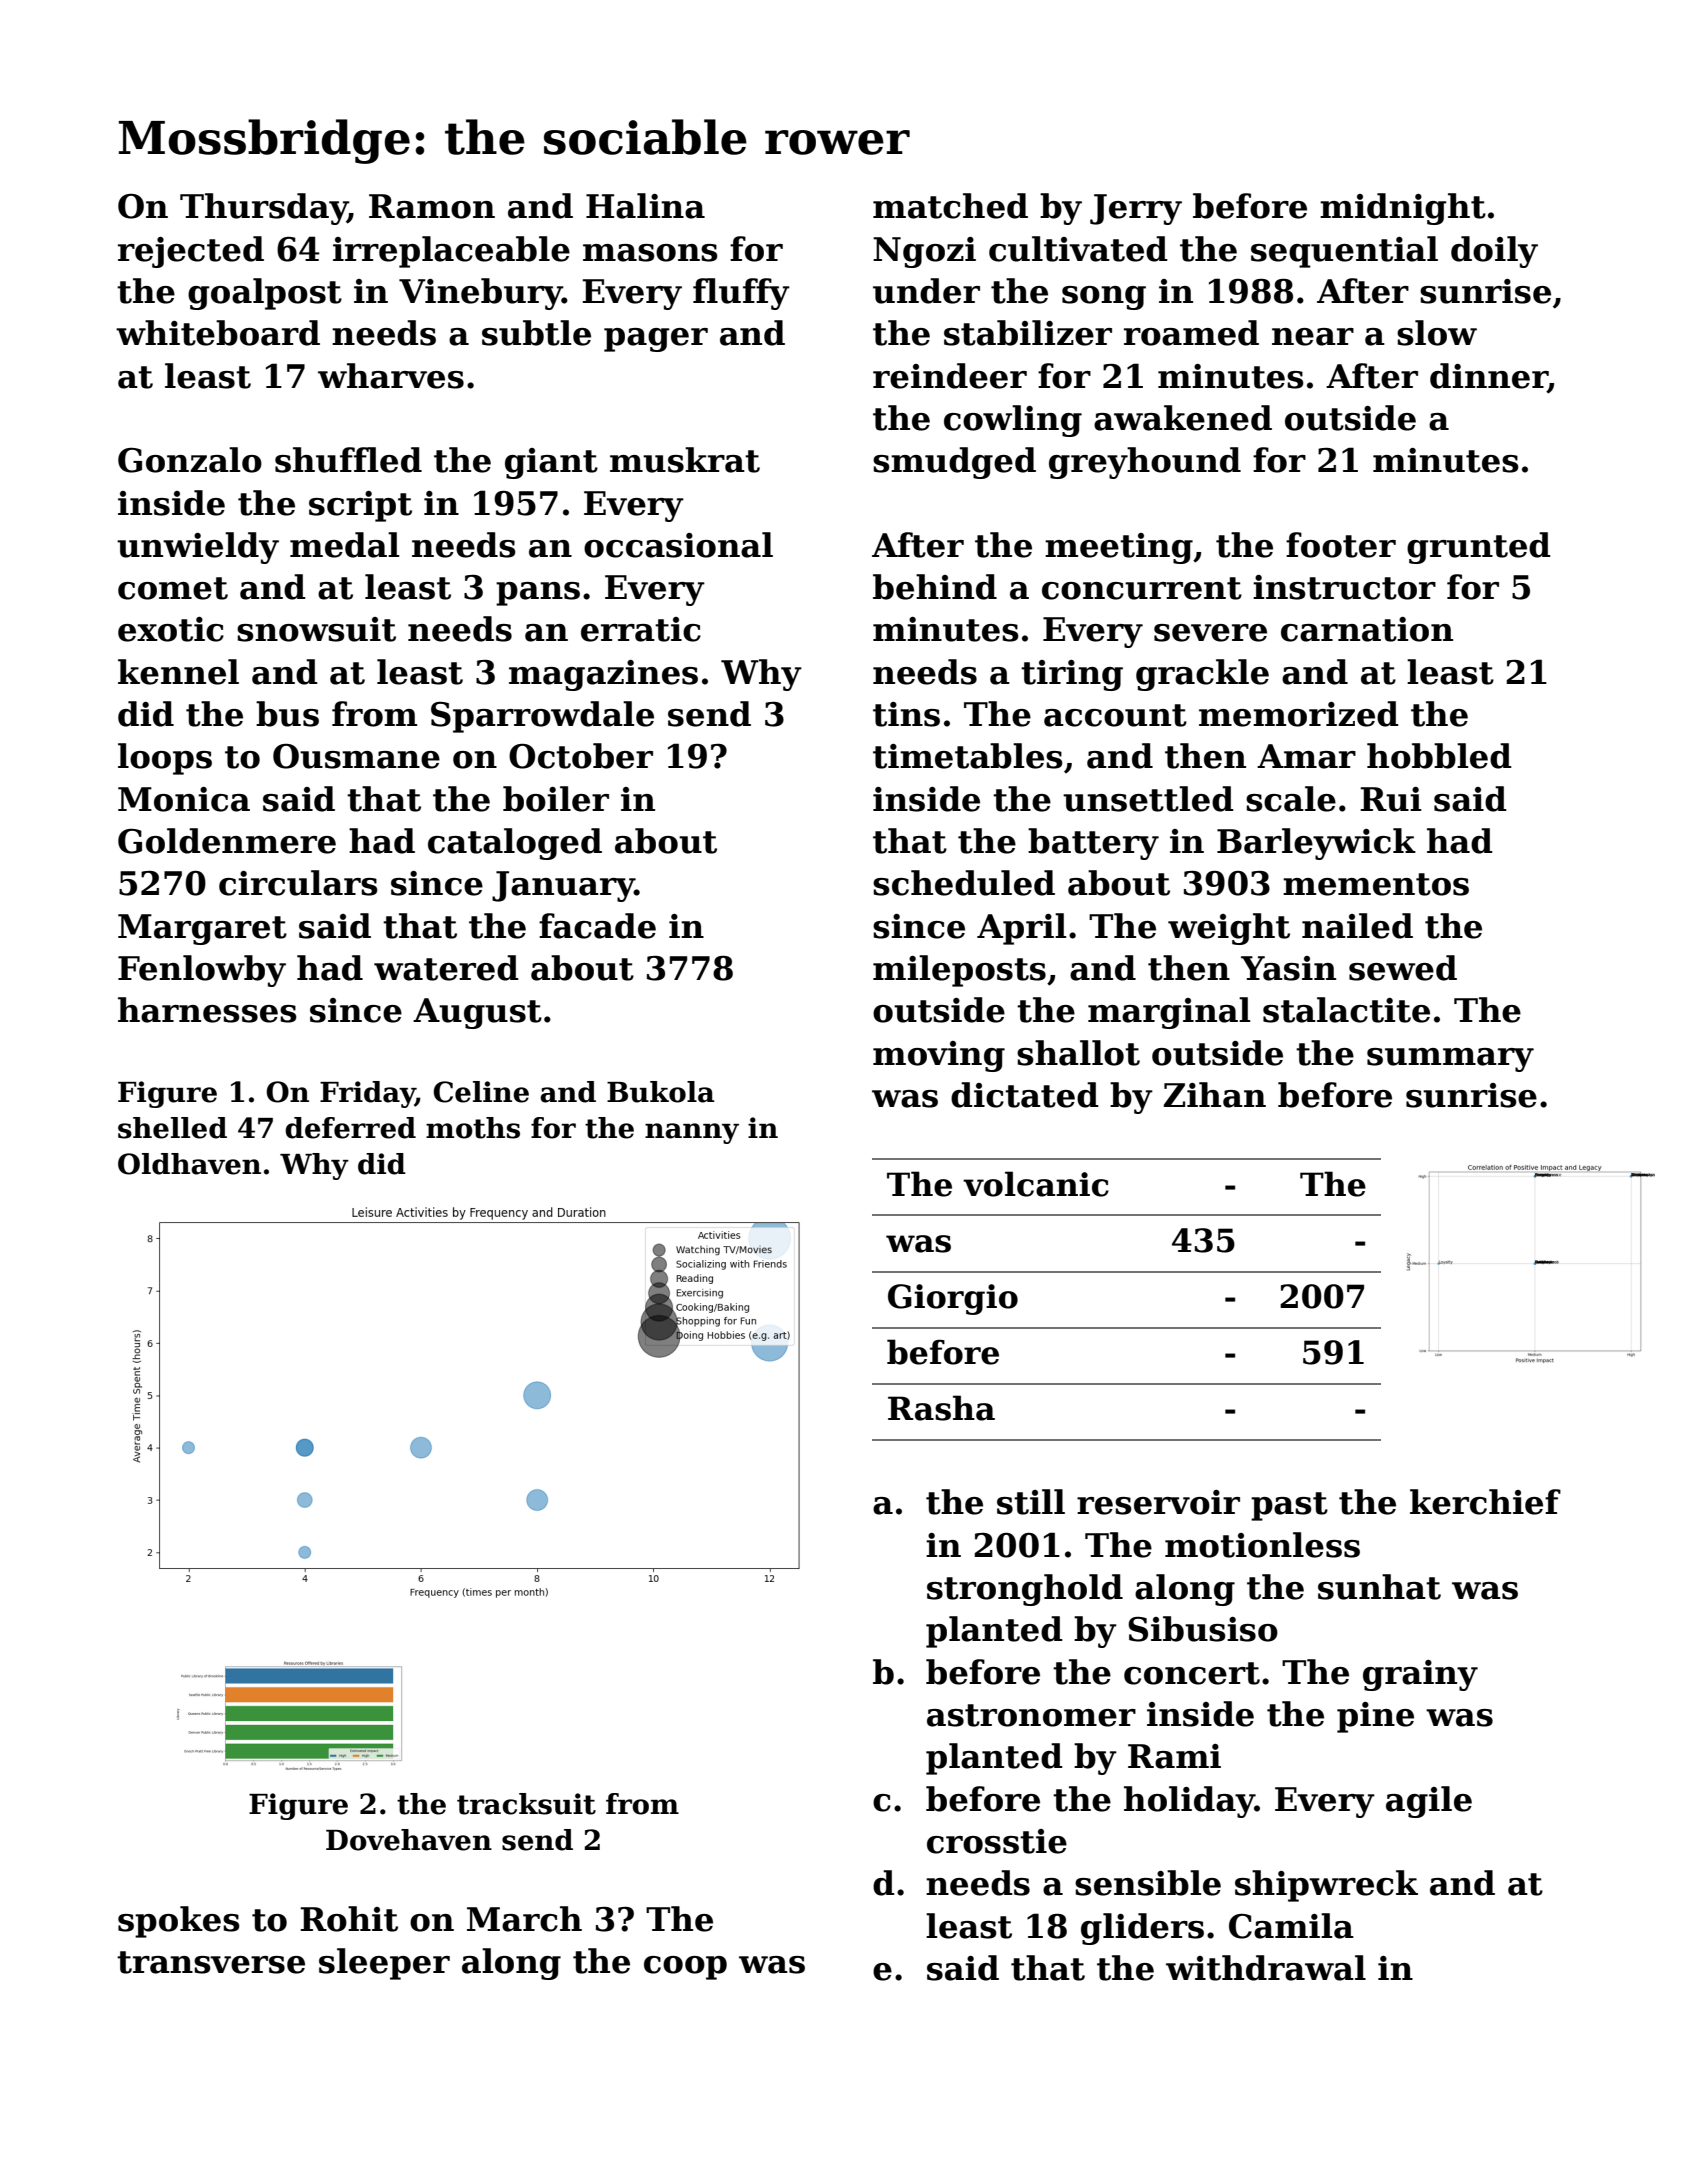 The width and height of the screenshot is (1683, 2178). What do you see at coordinates (1344, 252) in the screenshot?
I see `sequential` at bounding box center [1344, 252].
